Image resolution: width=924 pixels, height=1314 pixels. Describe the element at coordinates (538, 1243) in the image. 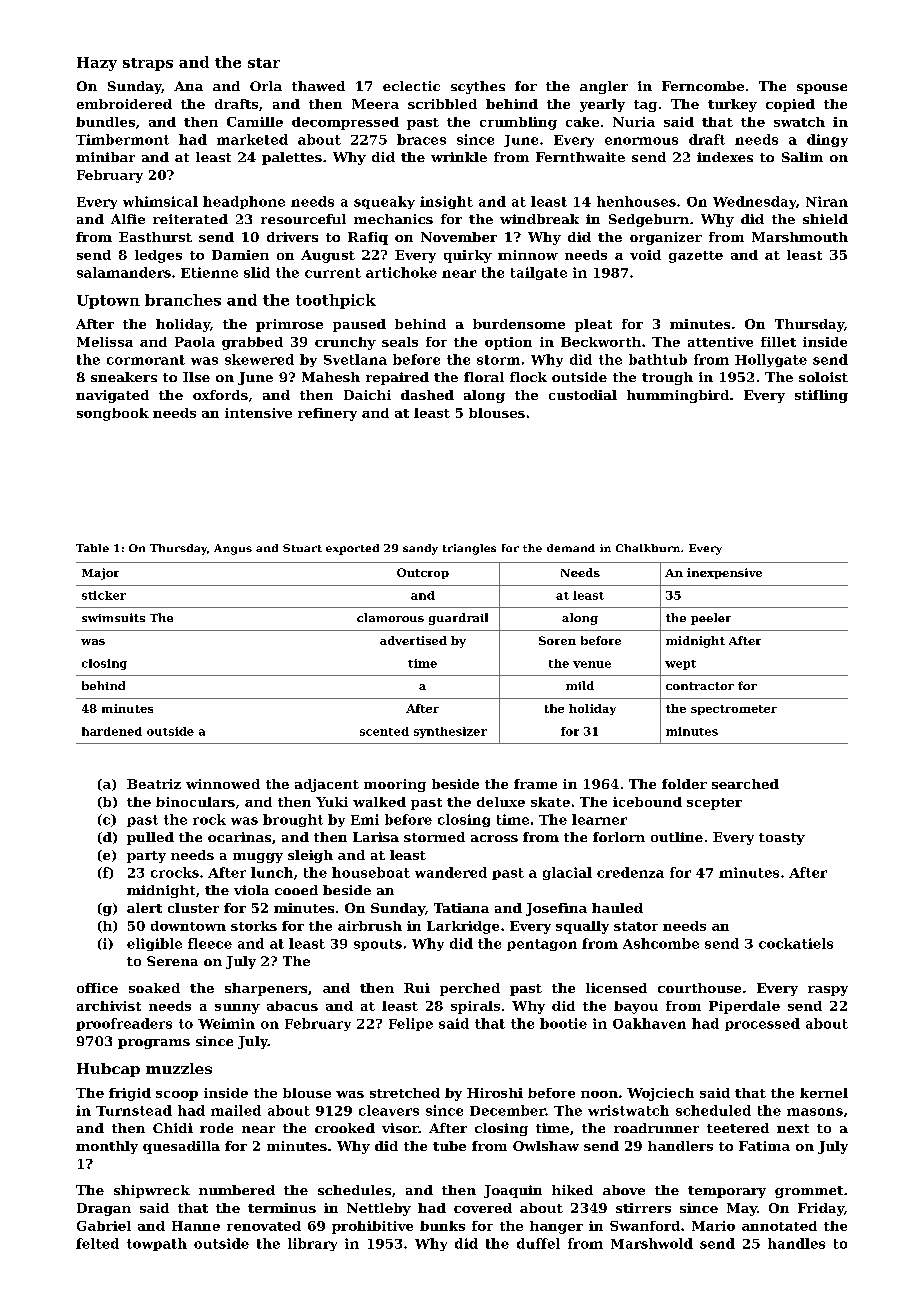

I see `duffel` at that location.
